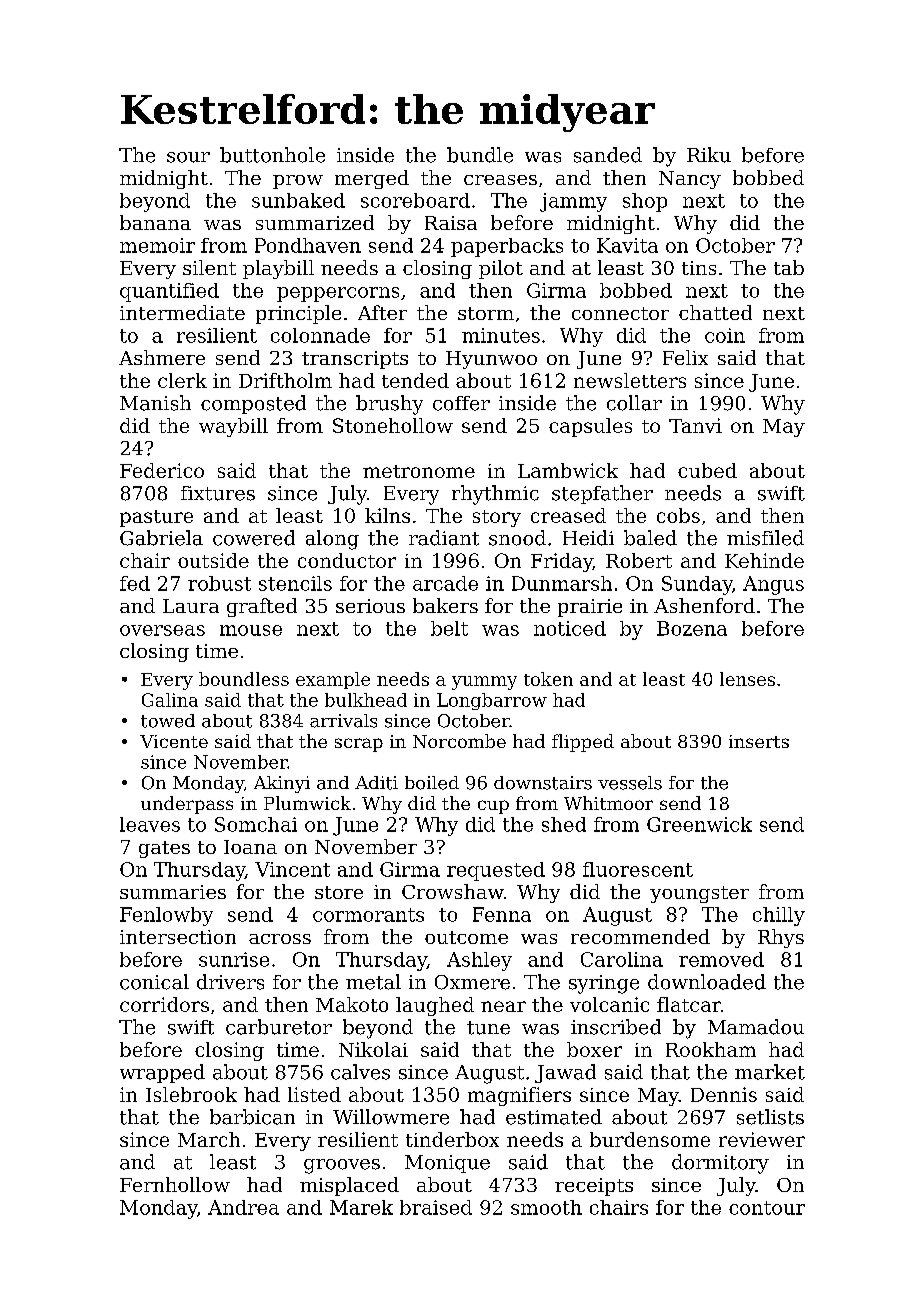 Image resolution: width=924 pixels, height=1308 pixels. What do you see at coordinates (480, 155) in the screenshot?
I see `bundle` at bounding box center [480, 155].
